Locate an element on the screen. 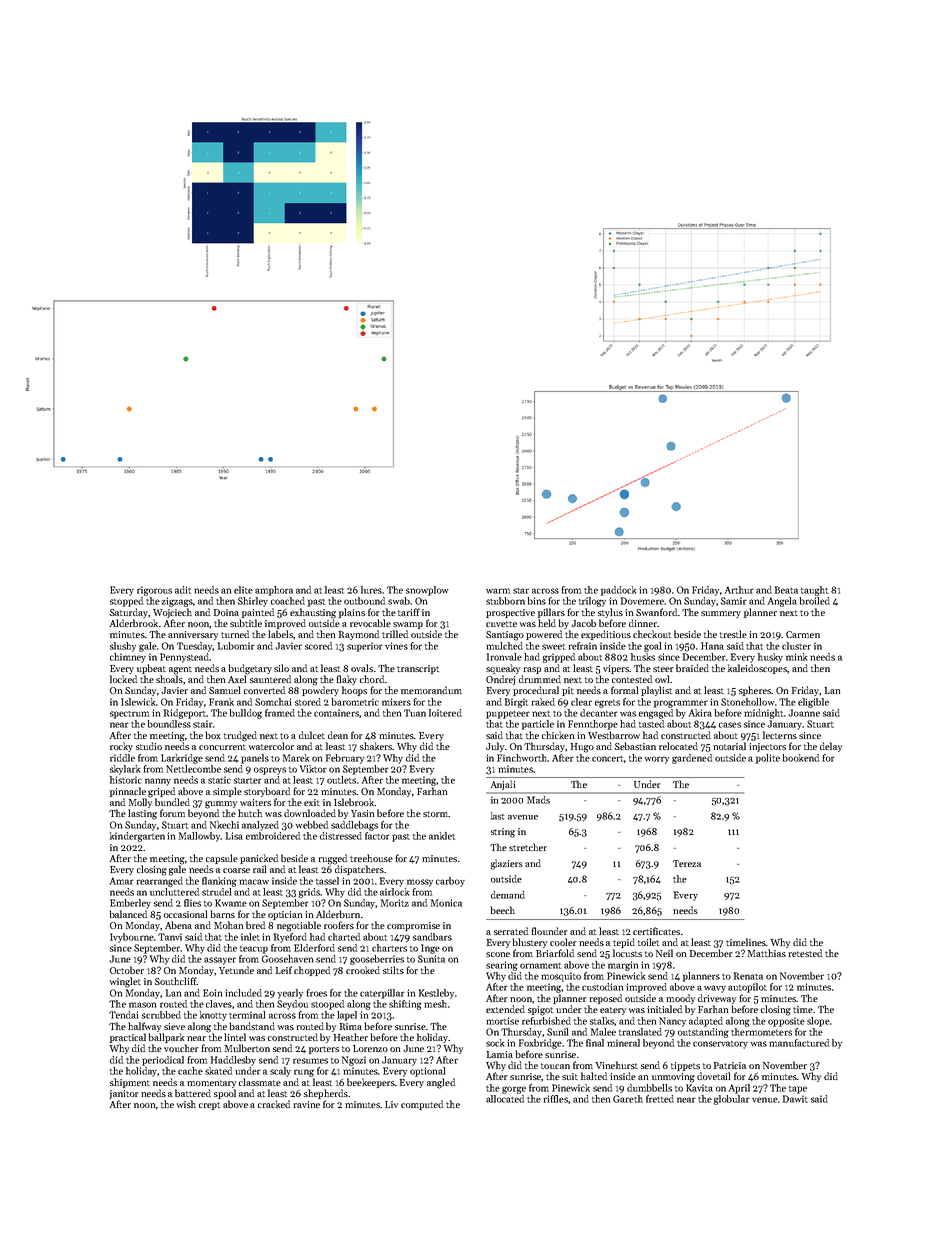  dulcet is located at coordinates (312, 735).
